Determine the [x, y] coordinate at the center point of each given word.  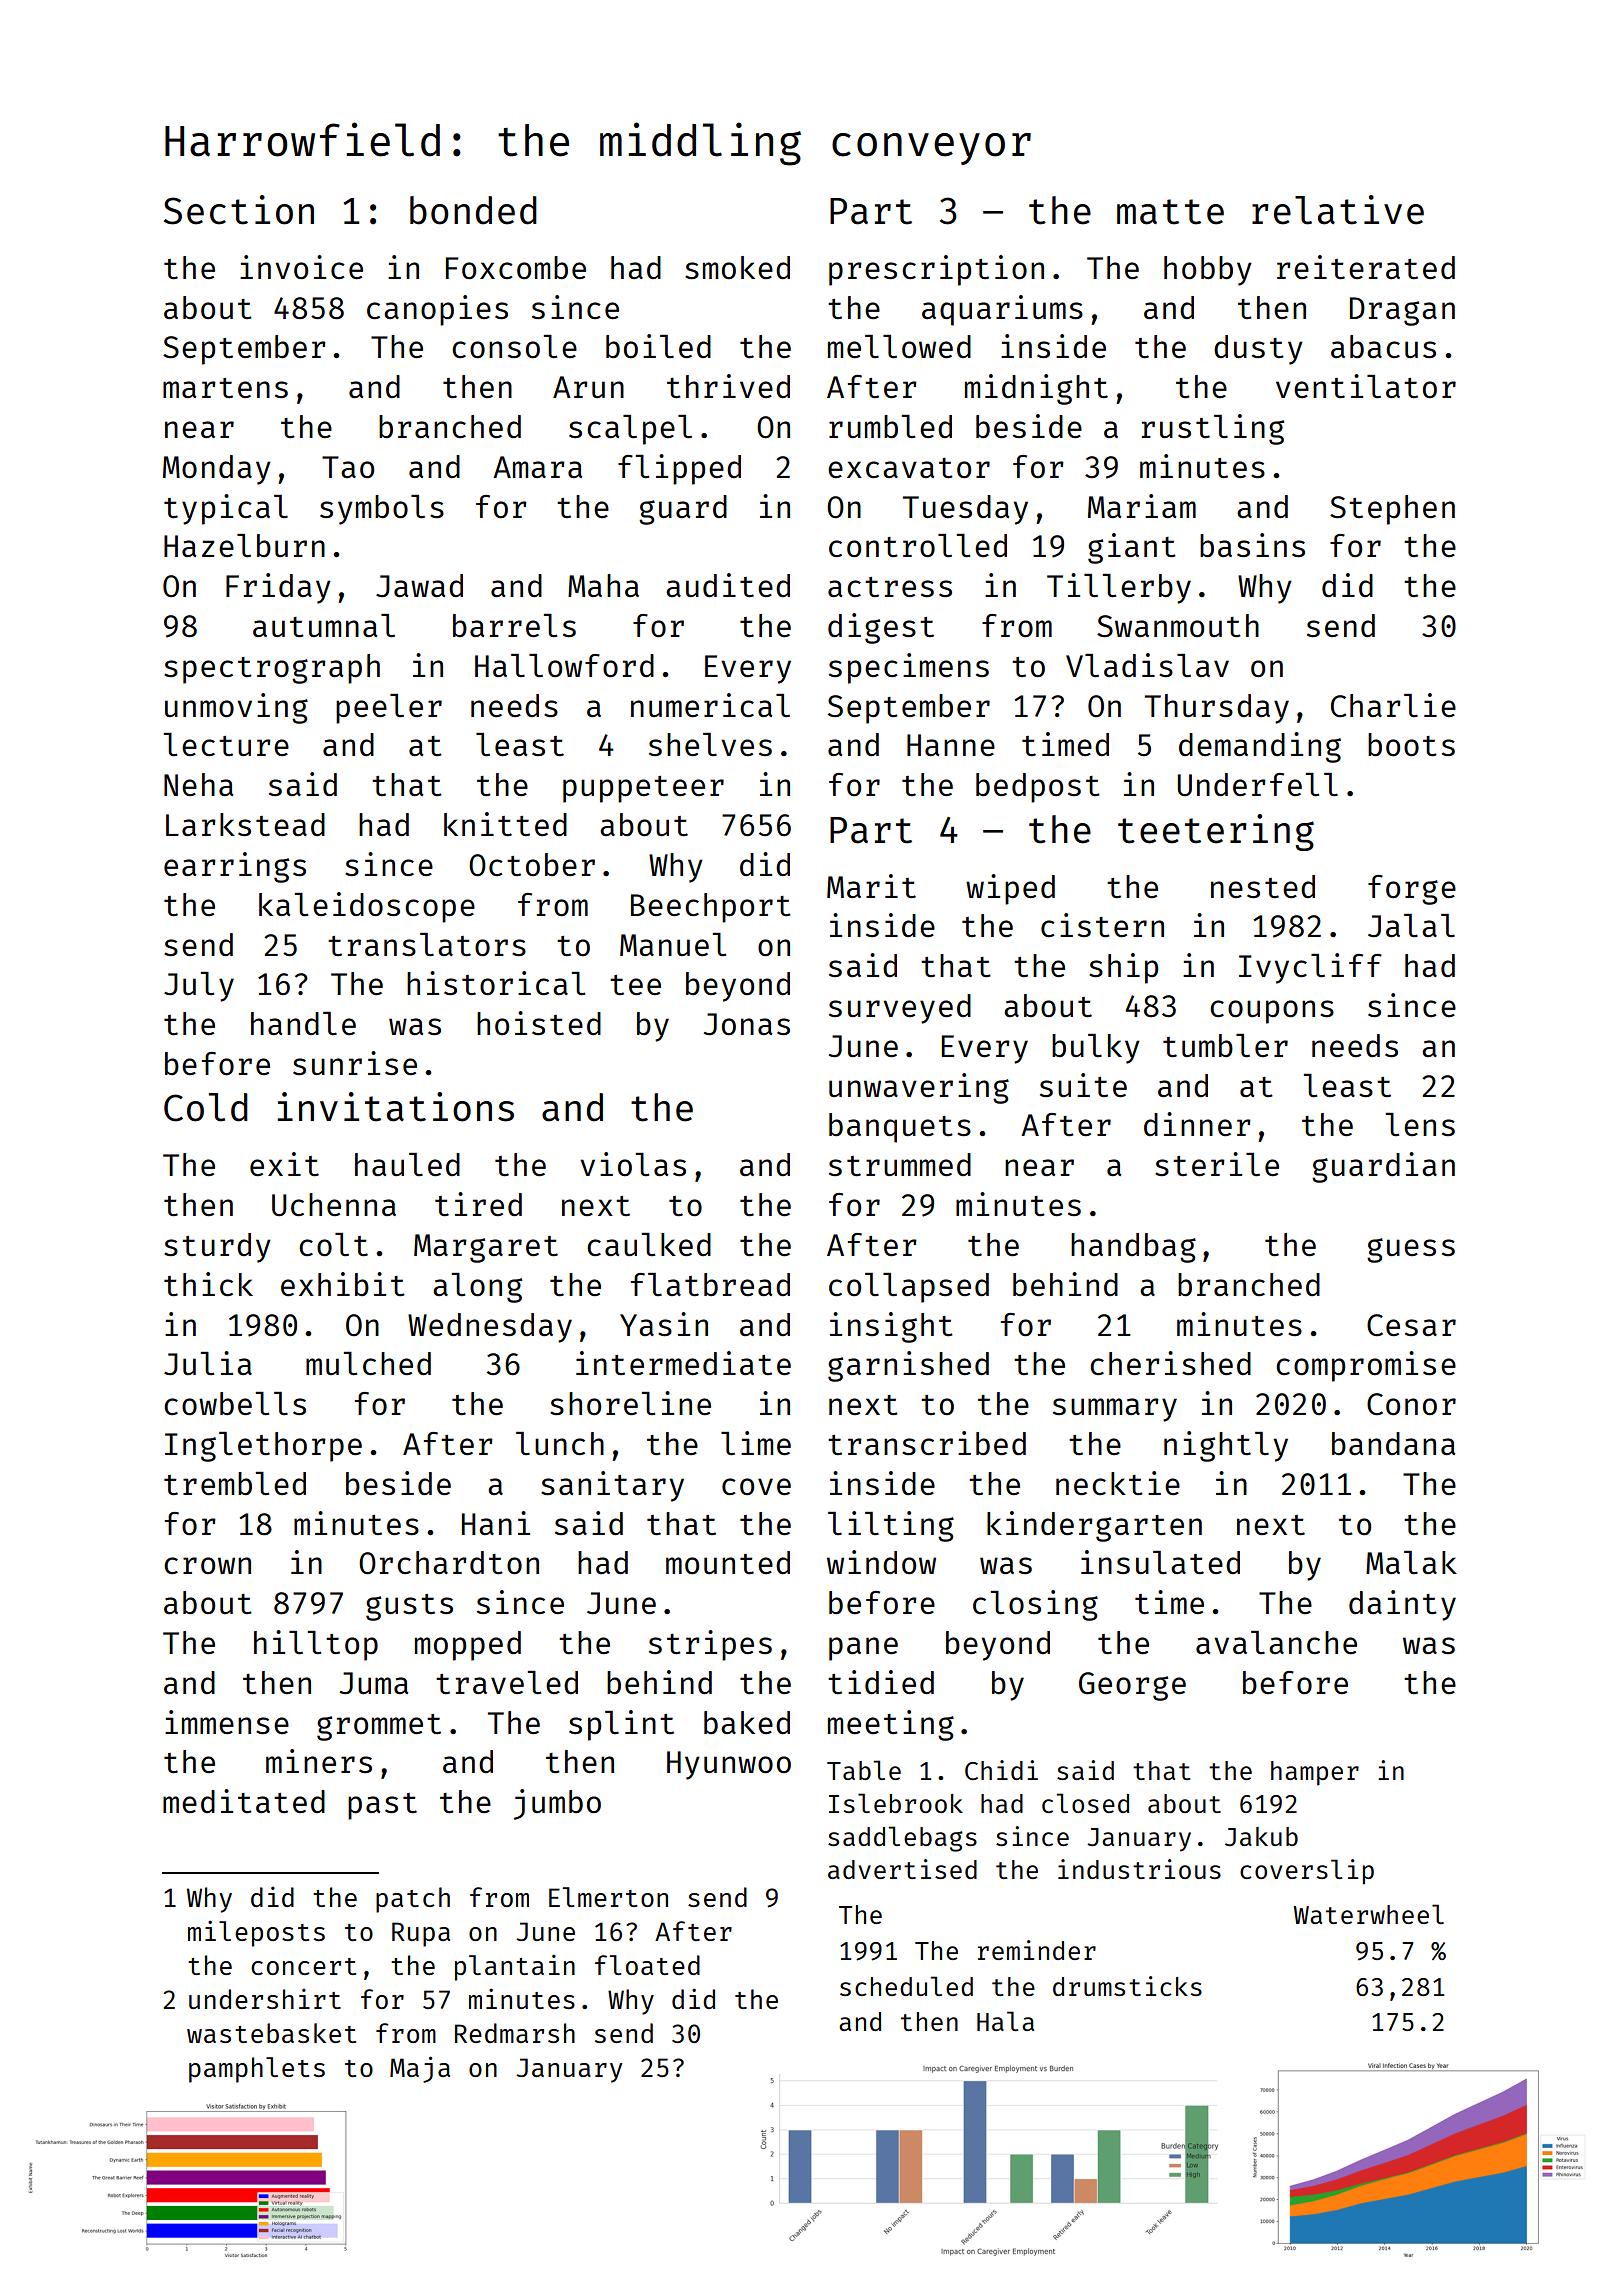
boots [1411, 745]
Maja [420, 2069]
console [514, 347]
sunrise [355, 1063]
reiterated [1366, 267]
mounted [728, 1562]
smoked [737, 267]
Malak [1411, 1562]
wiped [1010, 889]
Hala [1005, 2021]
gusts [409, 1607]
